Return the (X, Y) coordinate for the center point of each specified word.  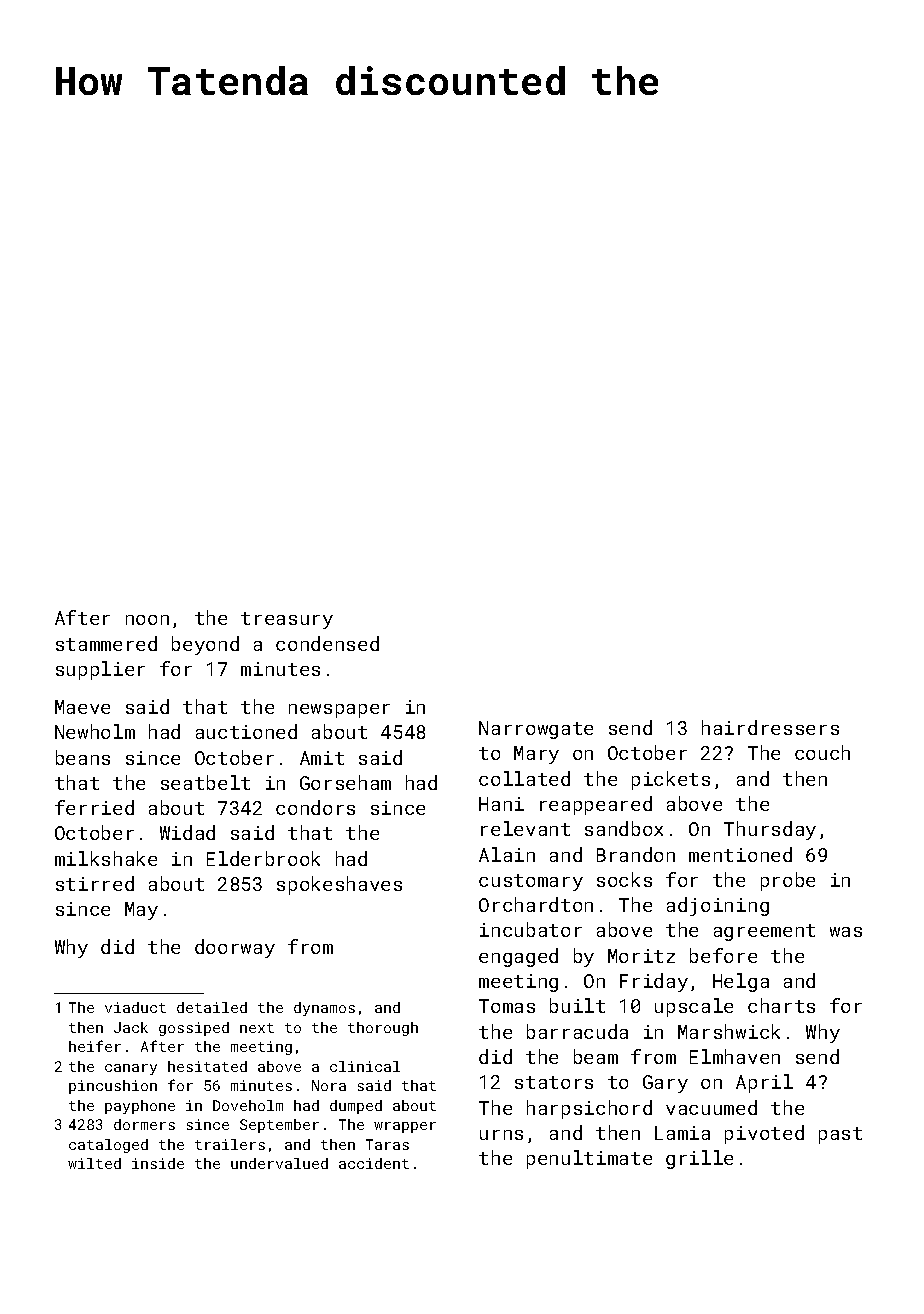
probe (788, 881)
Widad (187, 832)
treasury (287, 620)
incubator (531, 929)
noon (147, 620)
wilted (94, 1163)
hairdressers (770, 727)
